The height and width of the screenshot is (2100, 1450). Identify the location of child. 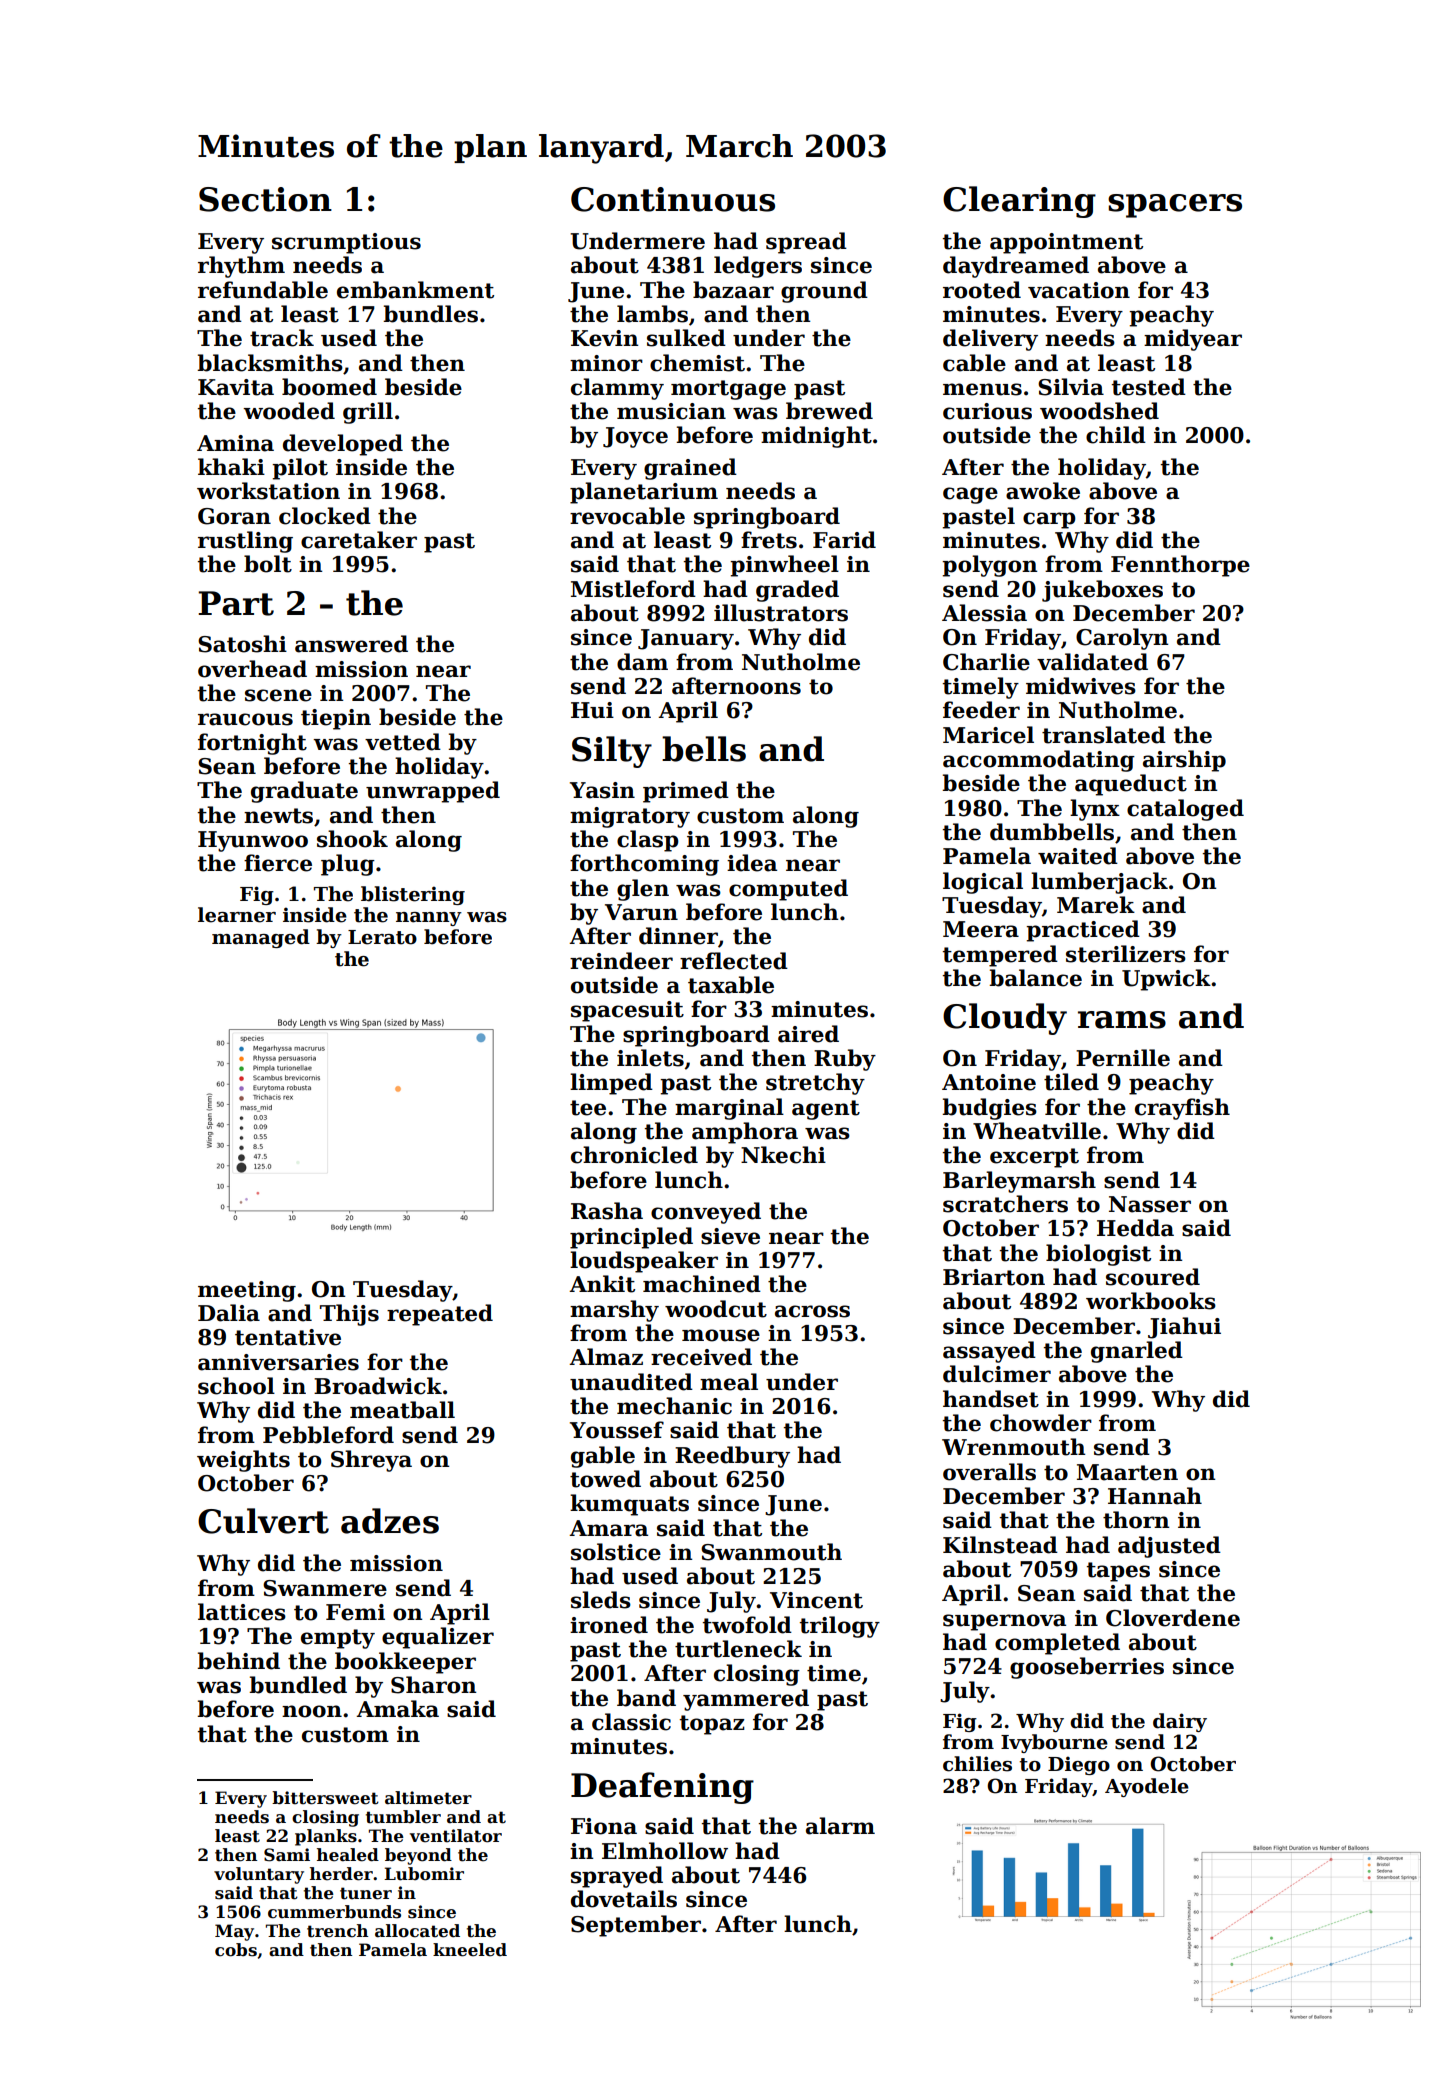
(1116, 435).
